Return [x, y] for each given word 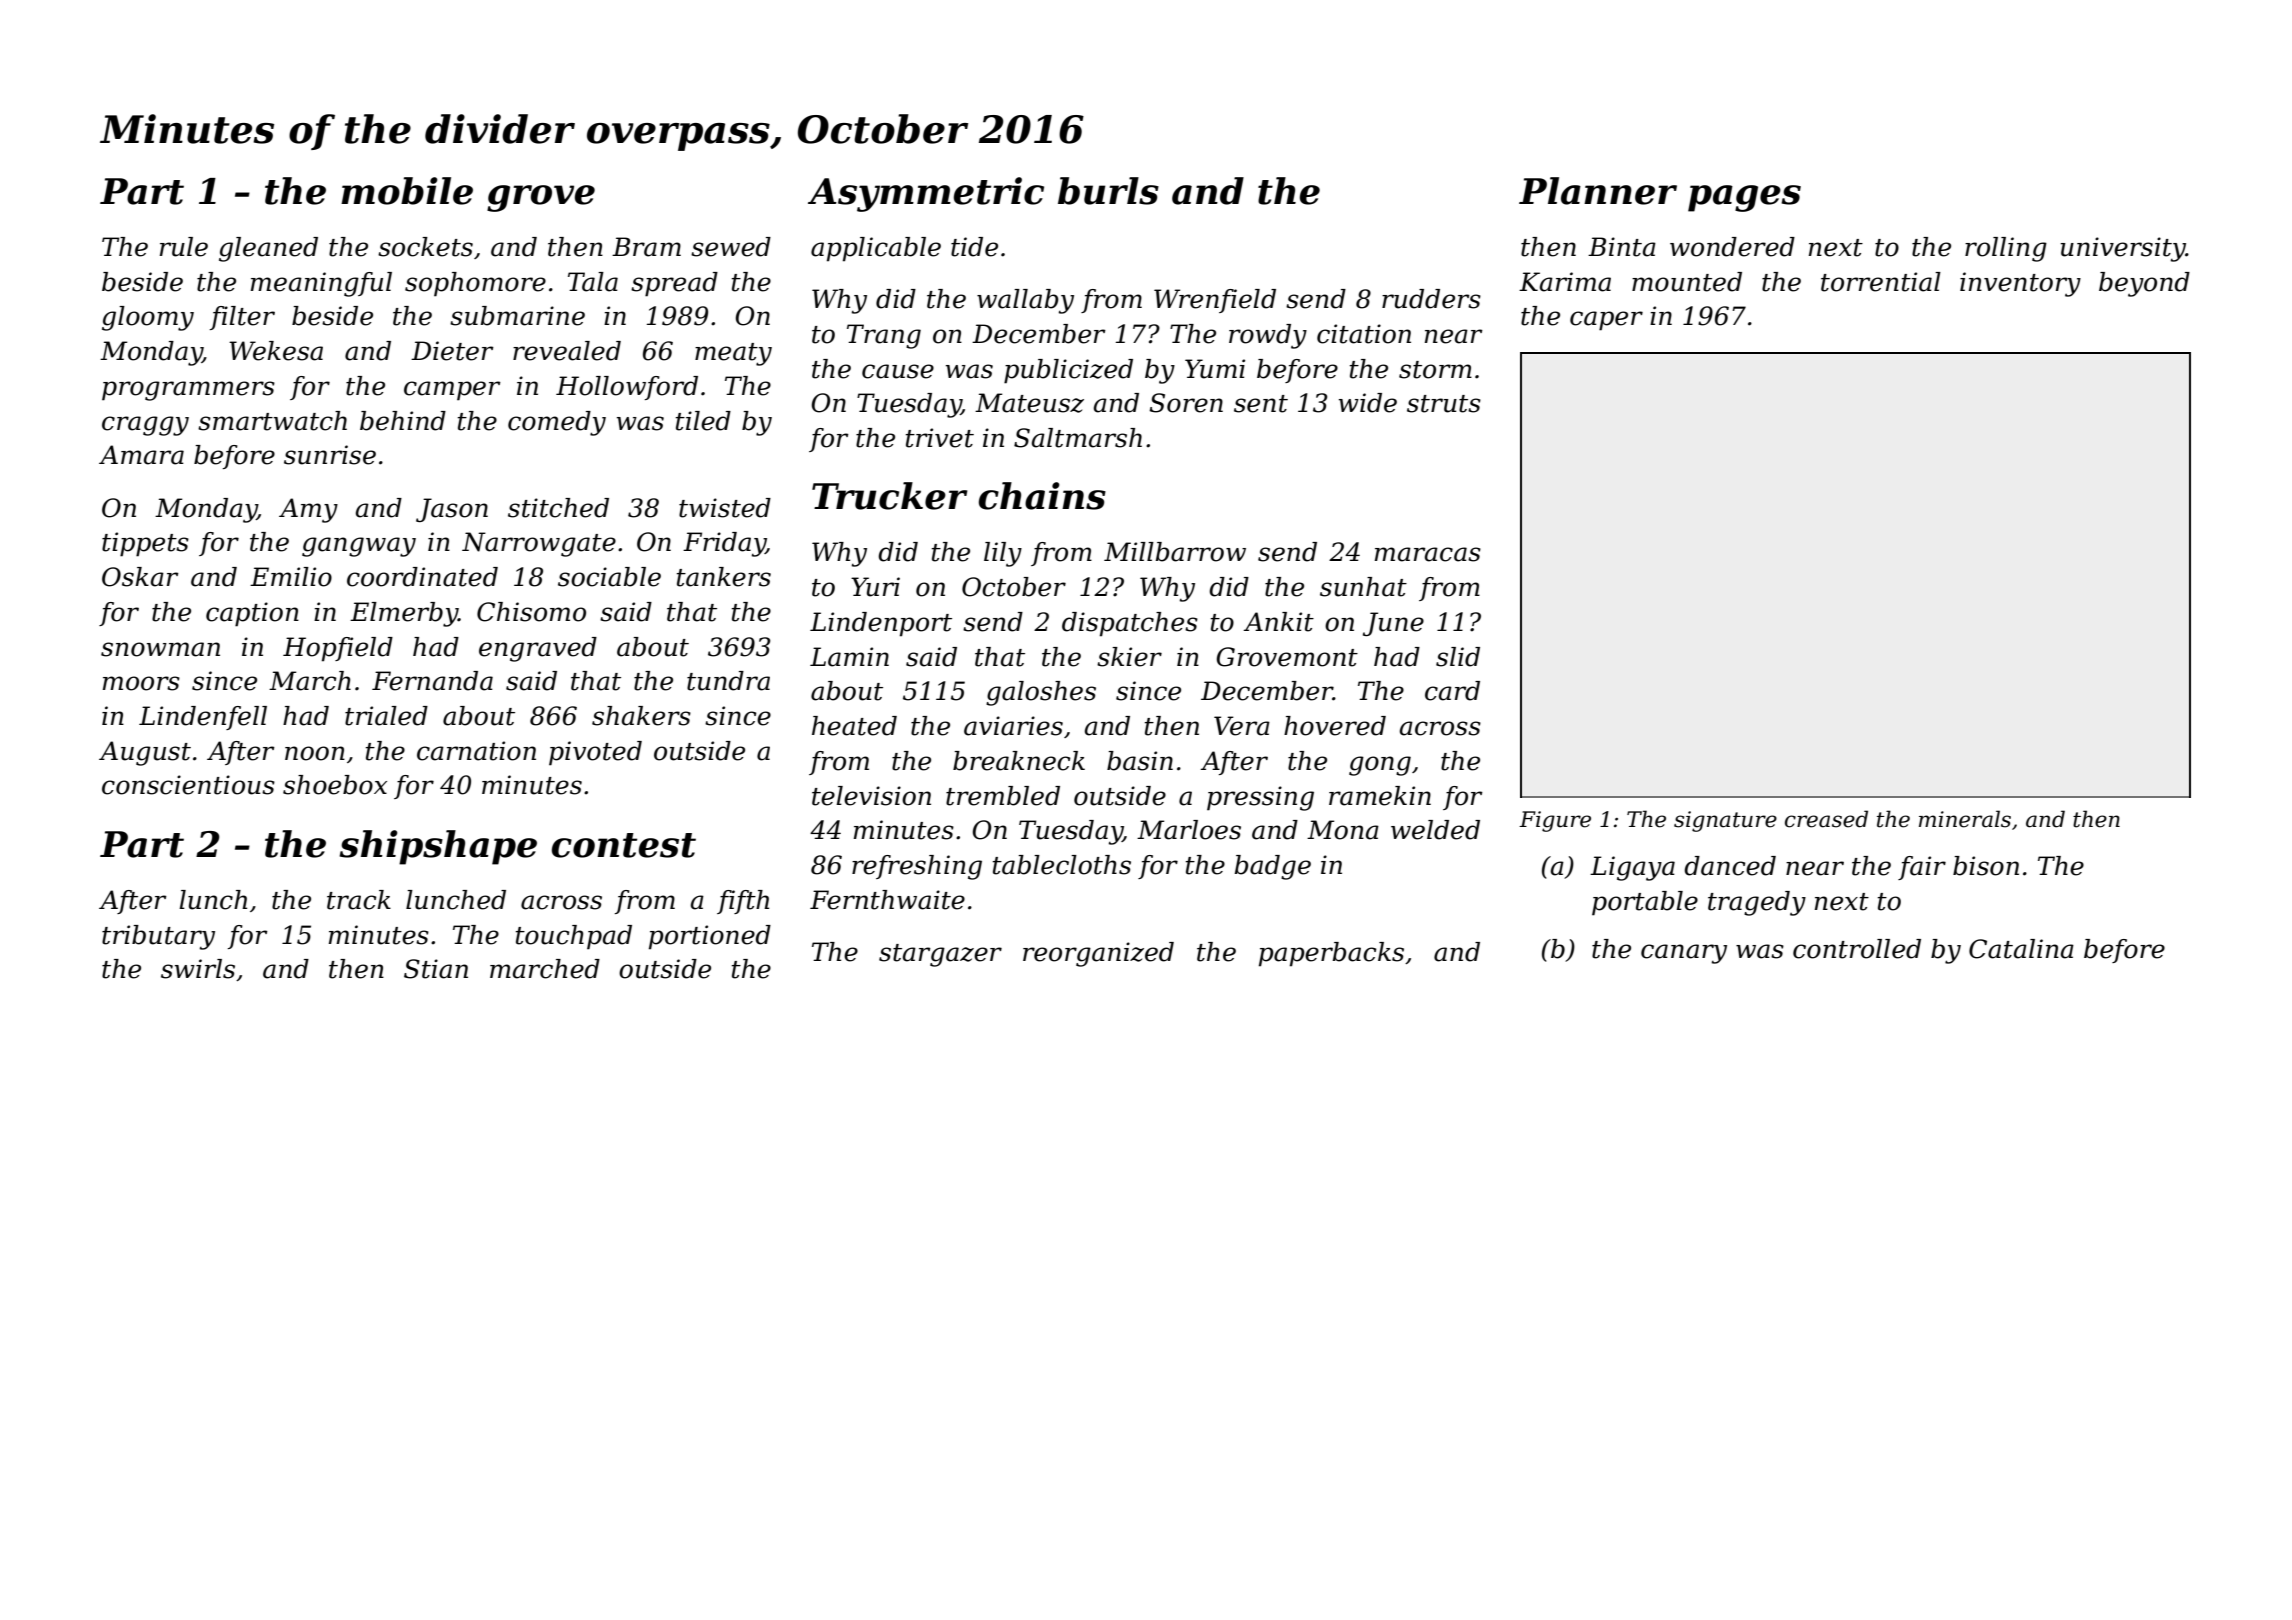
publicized [1068, 371]
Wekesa [276, 351]
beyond [2144, 284]
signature [1725, 821]
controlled [1857, 949]
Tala [593, 282]
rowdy [1268, 336]
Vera [1242, 726]
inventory [2020, 284]
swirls [198, 969]
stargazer [940, 955]
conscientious [188, 785]
